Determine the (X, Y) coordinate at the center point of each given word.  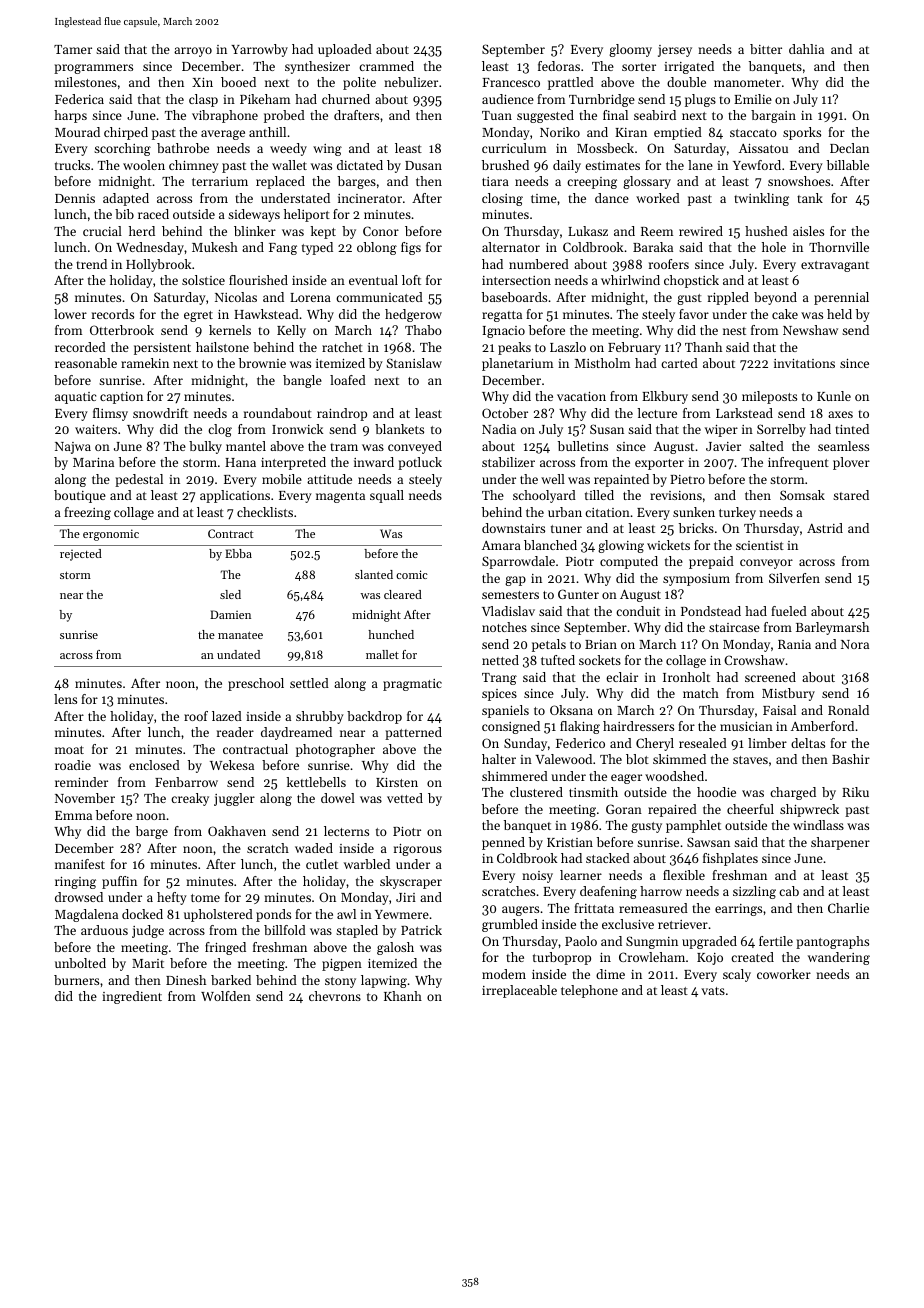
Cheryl (655, 744)
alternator (511, 247)
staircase (734, 627)
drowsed (79, 897)
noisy (537, 877)
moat (69, 750)
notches (504, 627)
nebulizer (411, 82)
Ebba (238, 553)
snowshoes (799, 181)
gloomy (630, 50)
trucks (72, 165)
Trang (499, 679)
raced (153, 214)
